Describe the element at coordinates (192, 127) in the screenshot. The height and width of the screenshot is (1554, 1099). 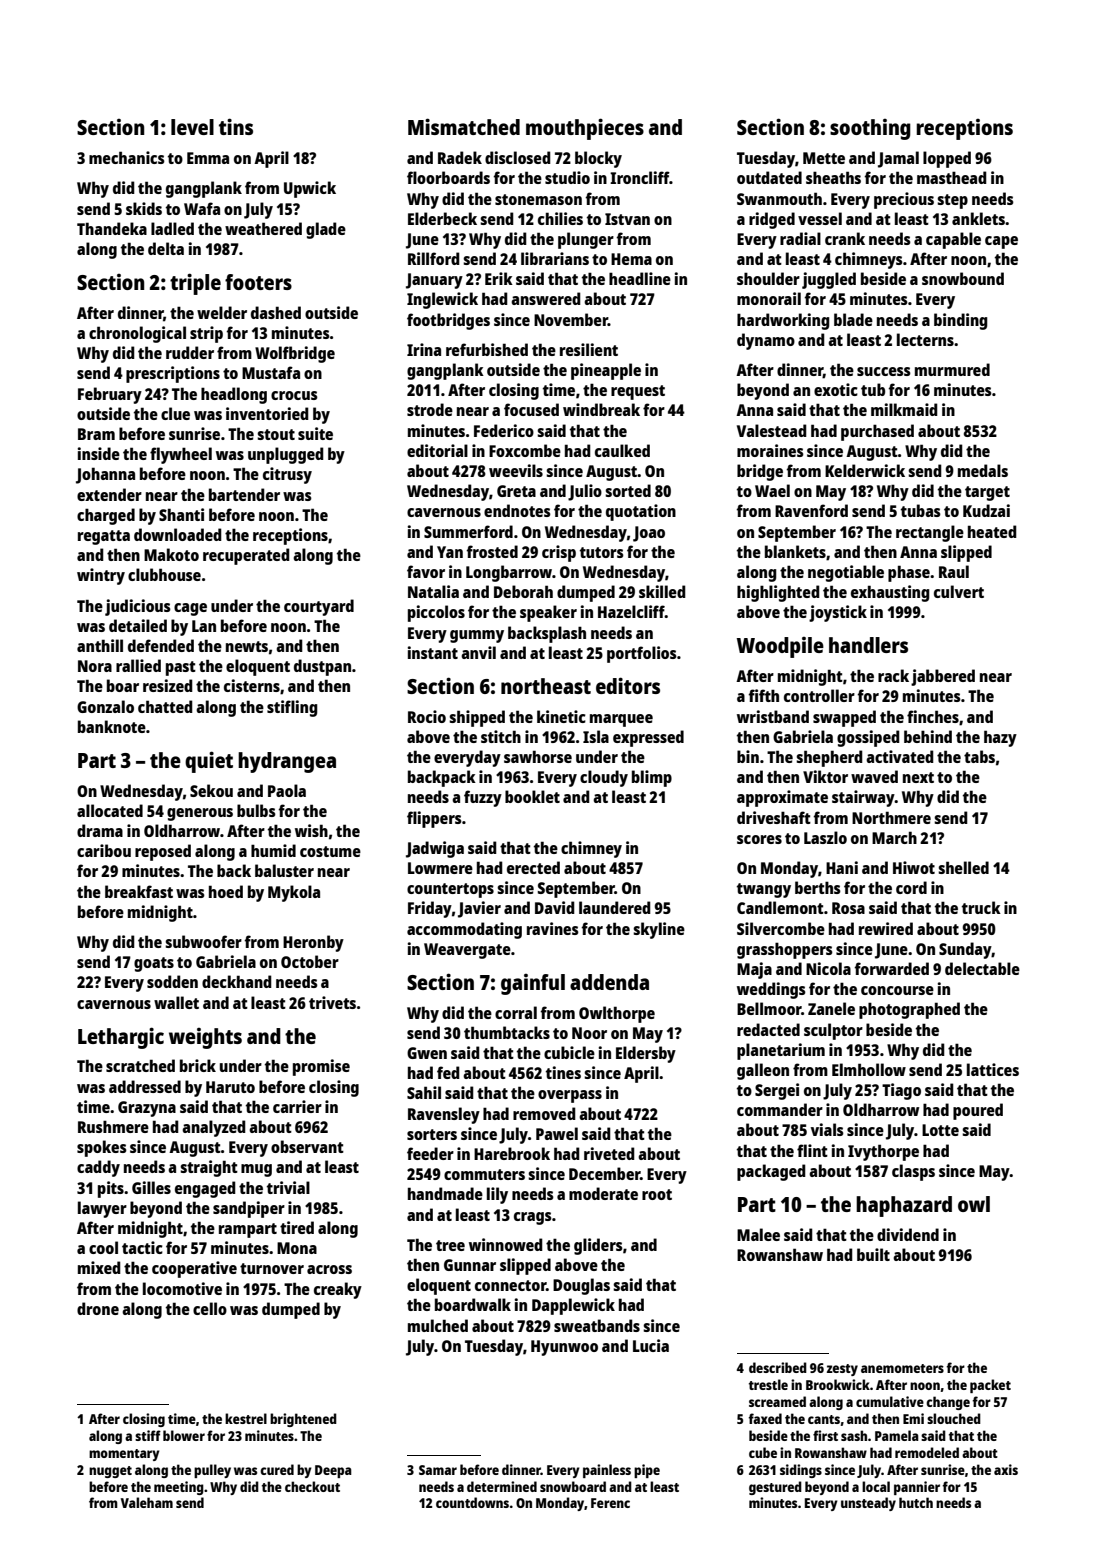
I see `level` at that location.
